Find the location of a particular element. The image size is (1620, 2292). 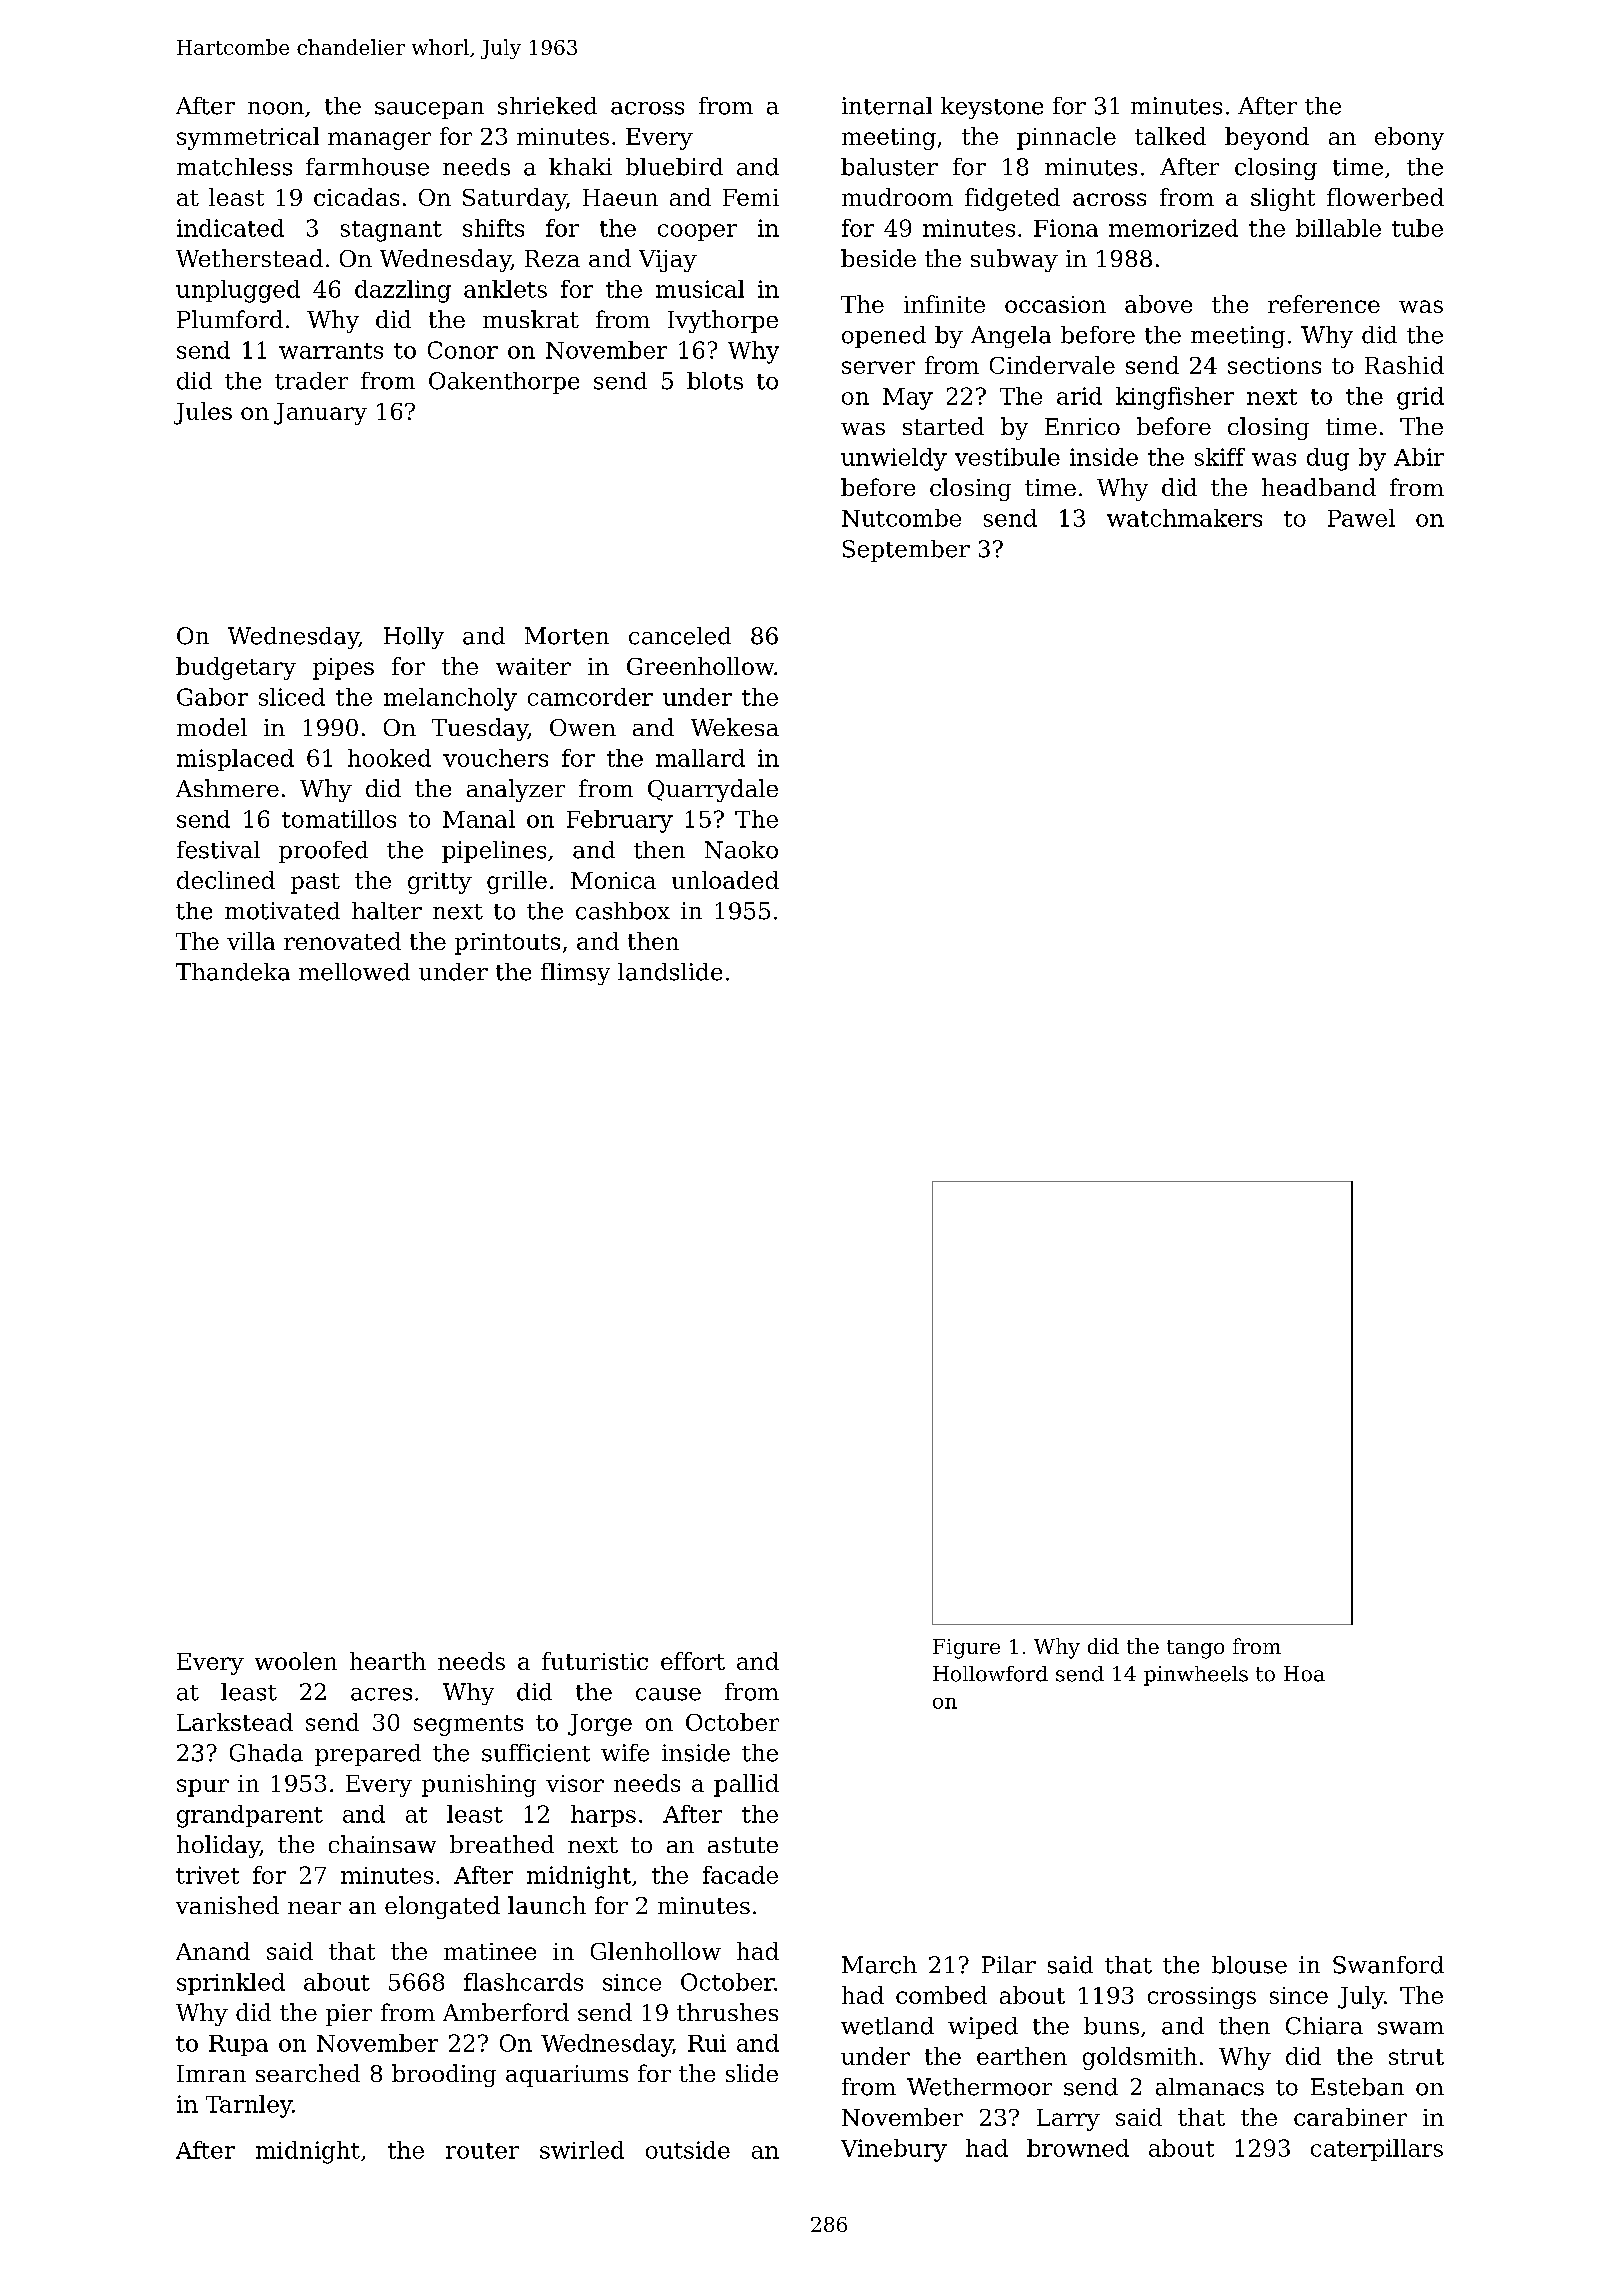

shifts is located at coordinates (493, 228).
